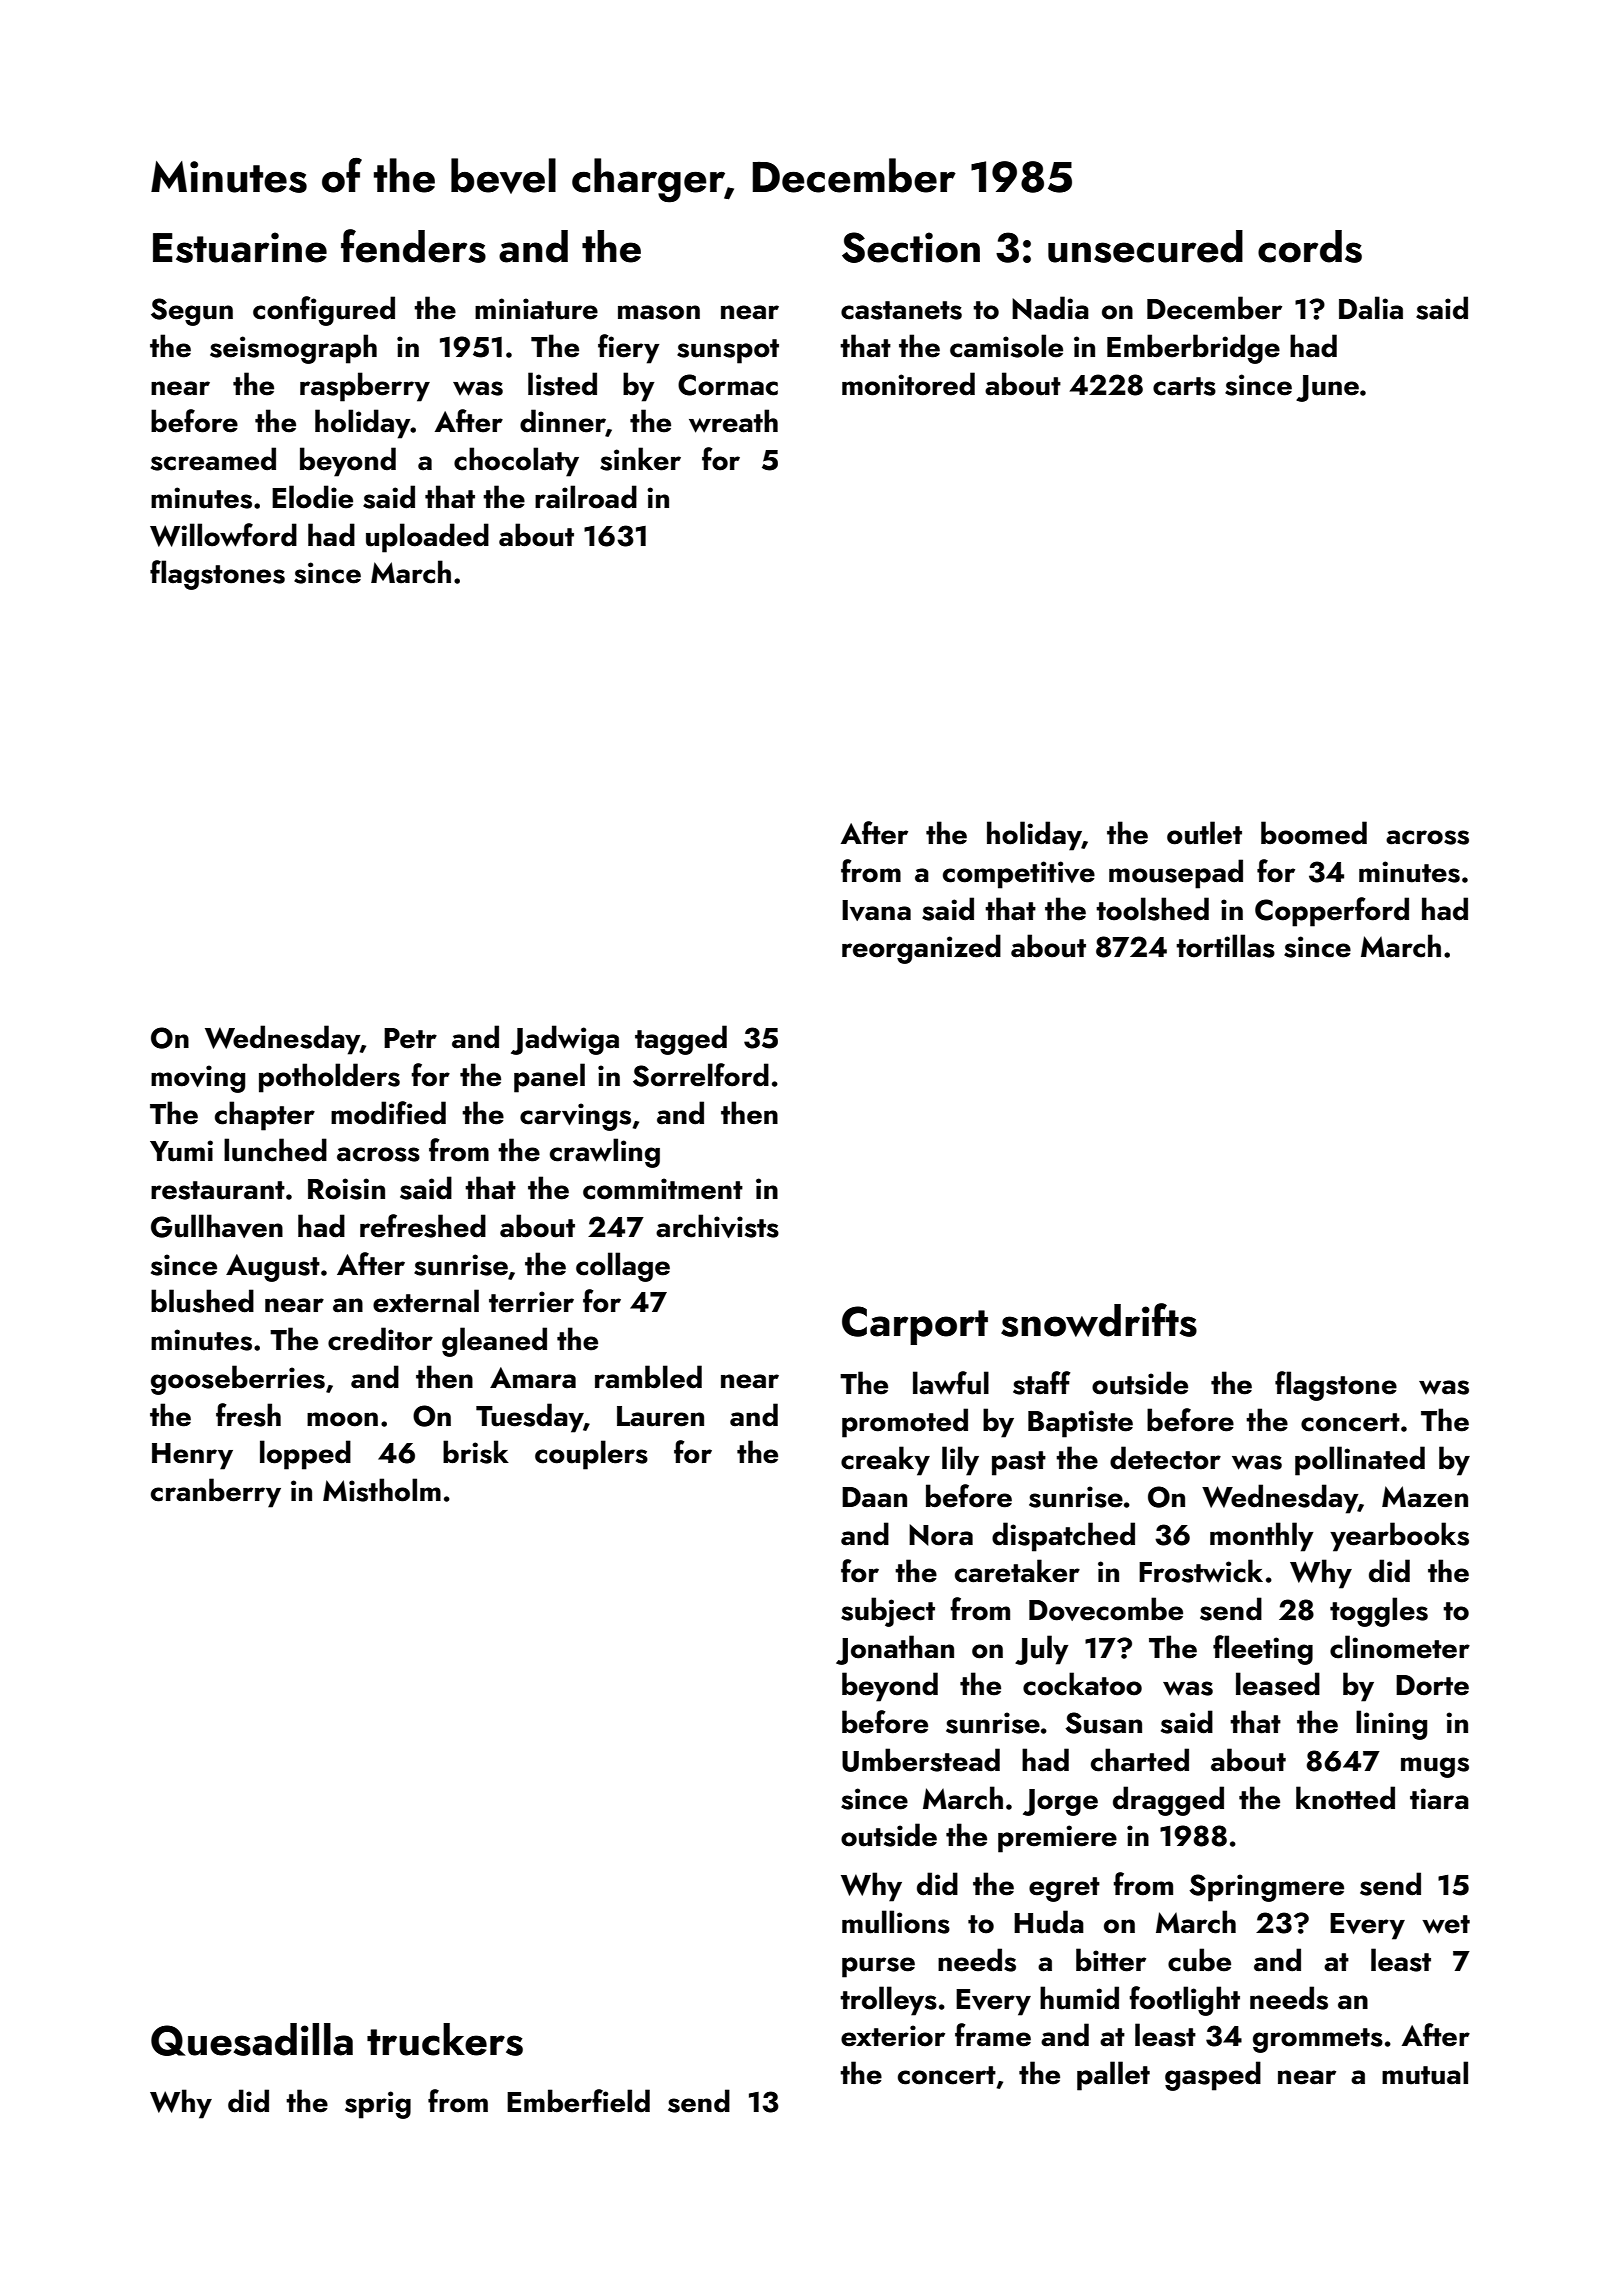 The height and width of the page is (2292, 1620). What do you see at coordinates (901, 310) in the page?
I see `castanets` at bounding box center [901, 310].
